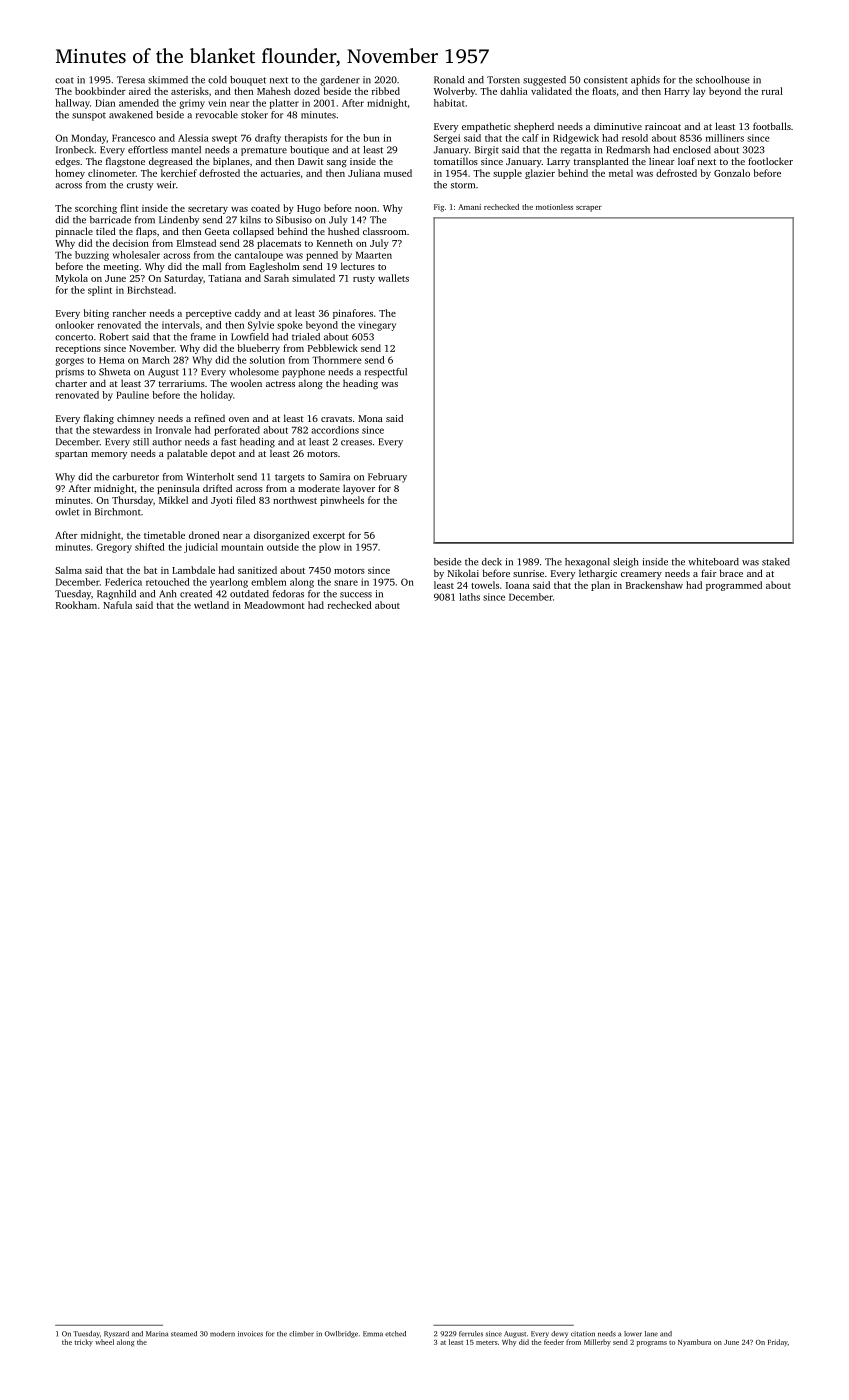 The width and height of the page is (849, 1400). Describe the element at coordinates (734, 586) in the page. I see `programmed` at that location.
